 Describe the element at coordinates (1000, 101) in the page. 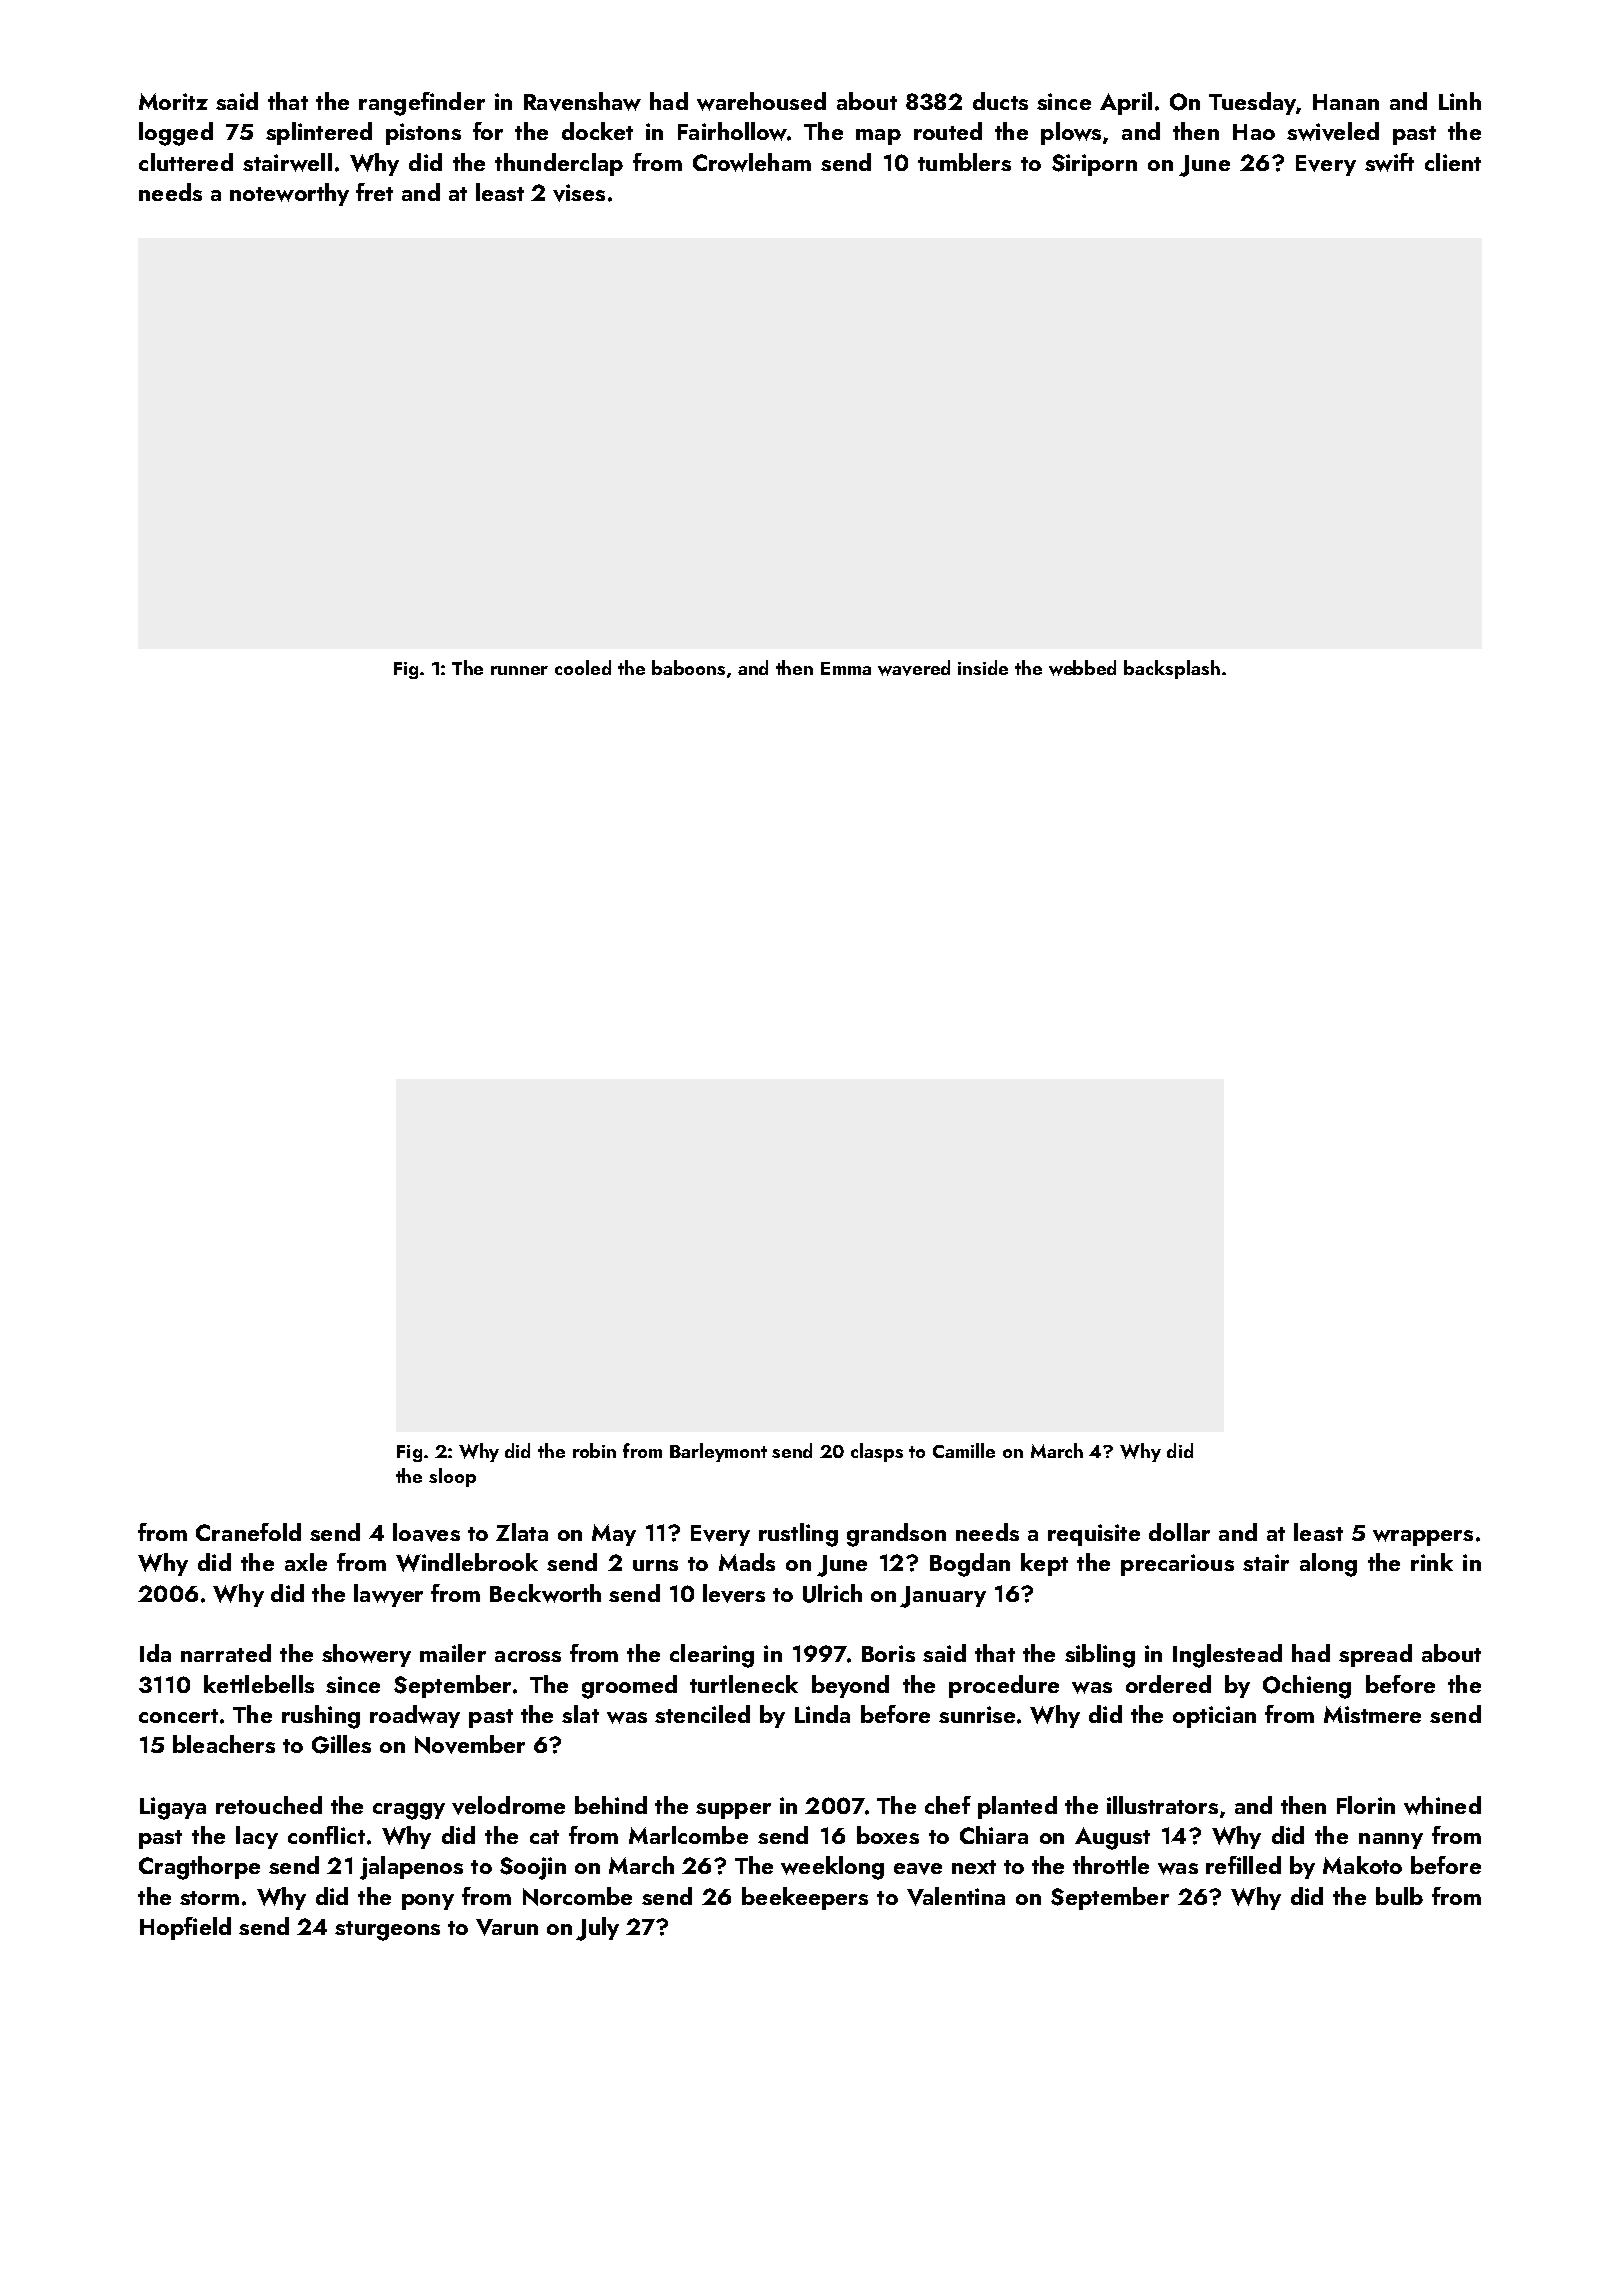

I see `ducts` at that location.
